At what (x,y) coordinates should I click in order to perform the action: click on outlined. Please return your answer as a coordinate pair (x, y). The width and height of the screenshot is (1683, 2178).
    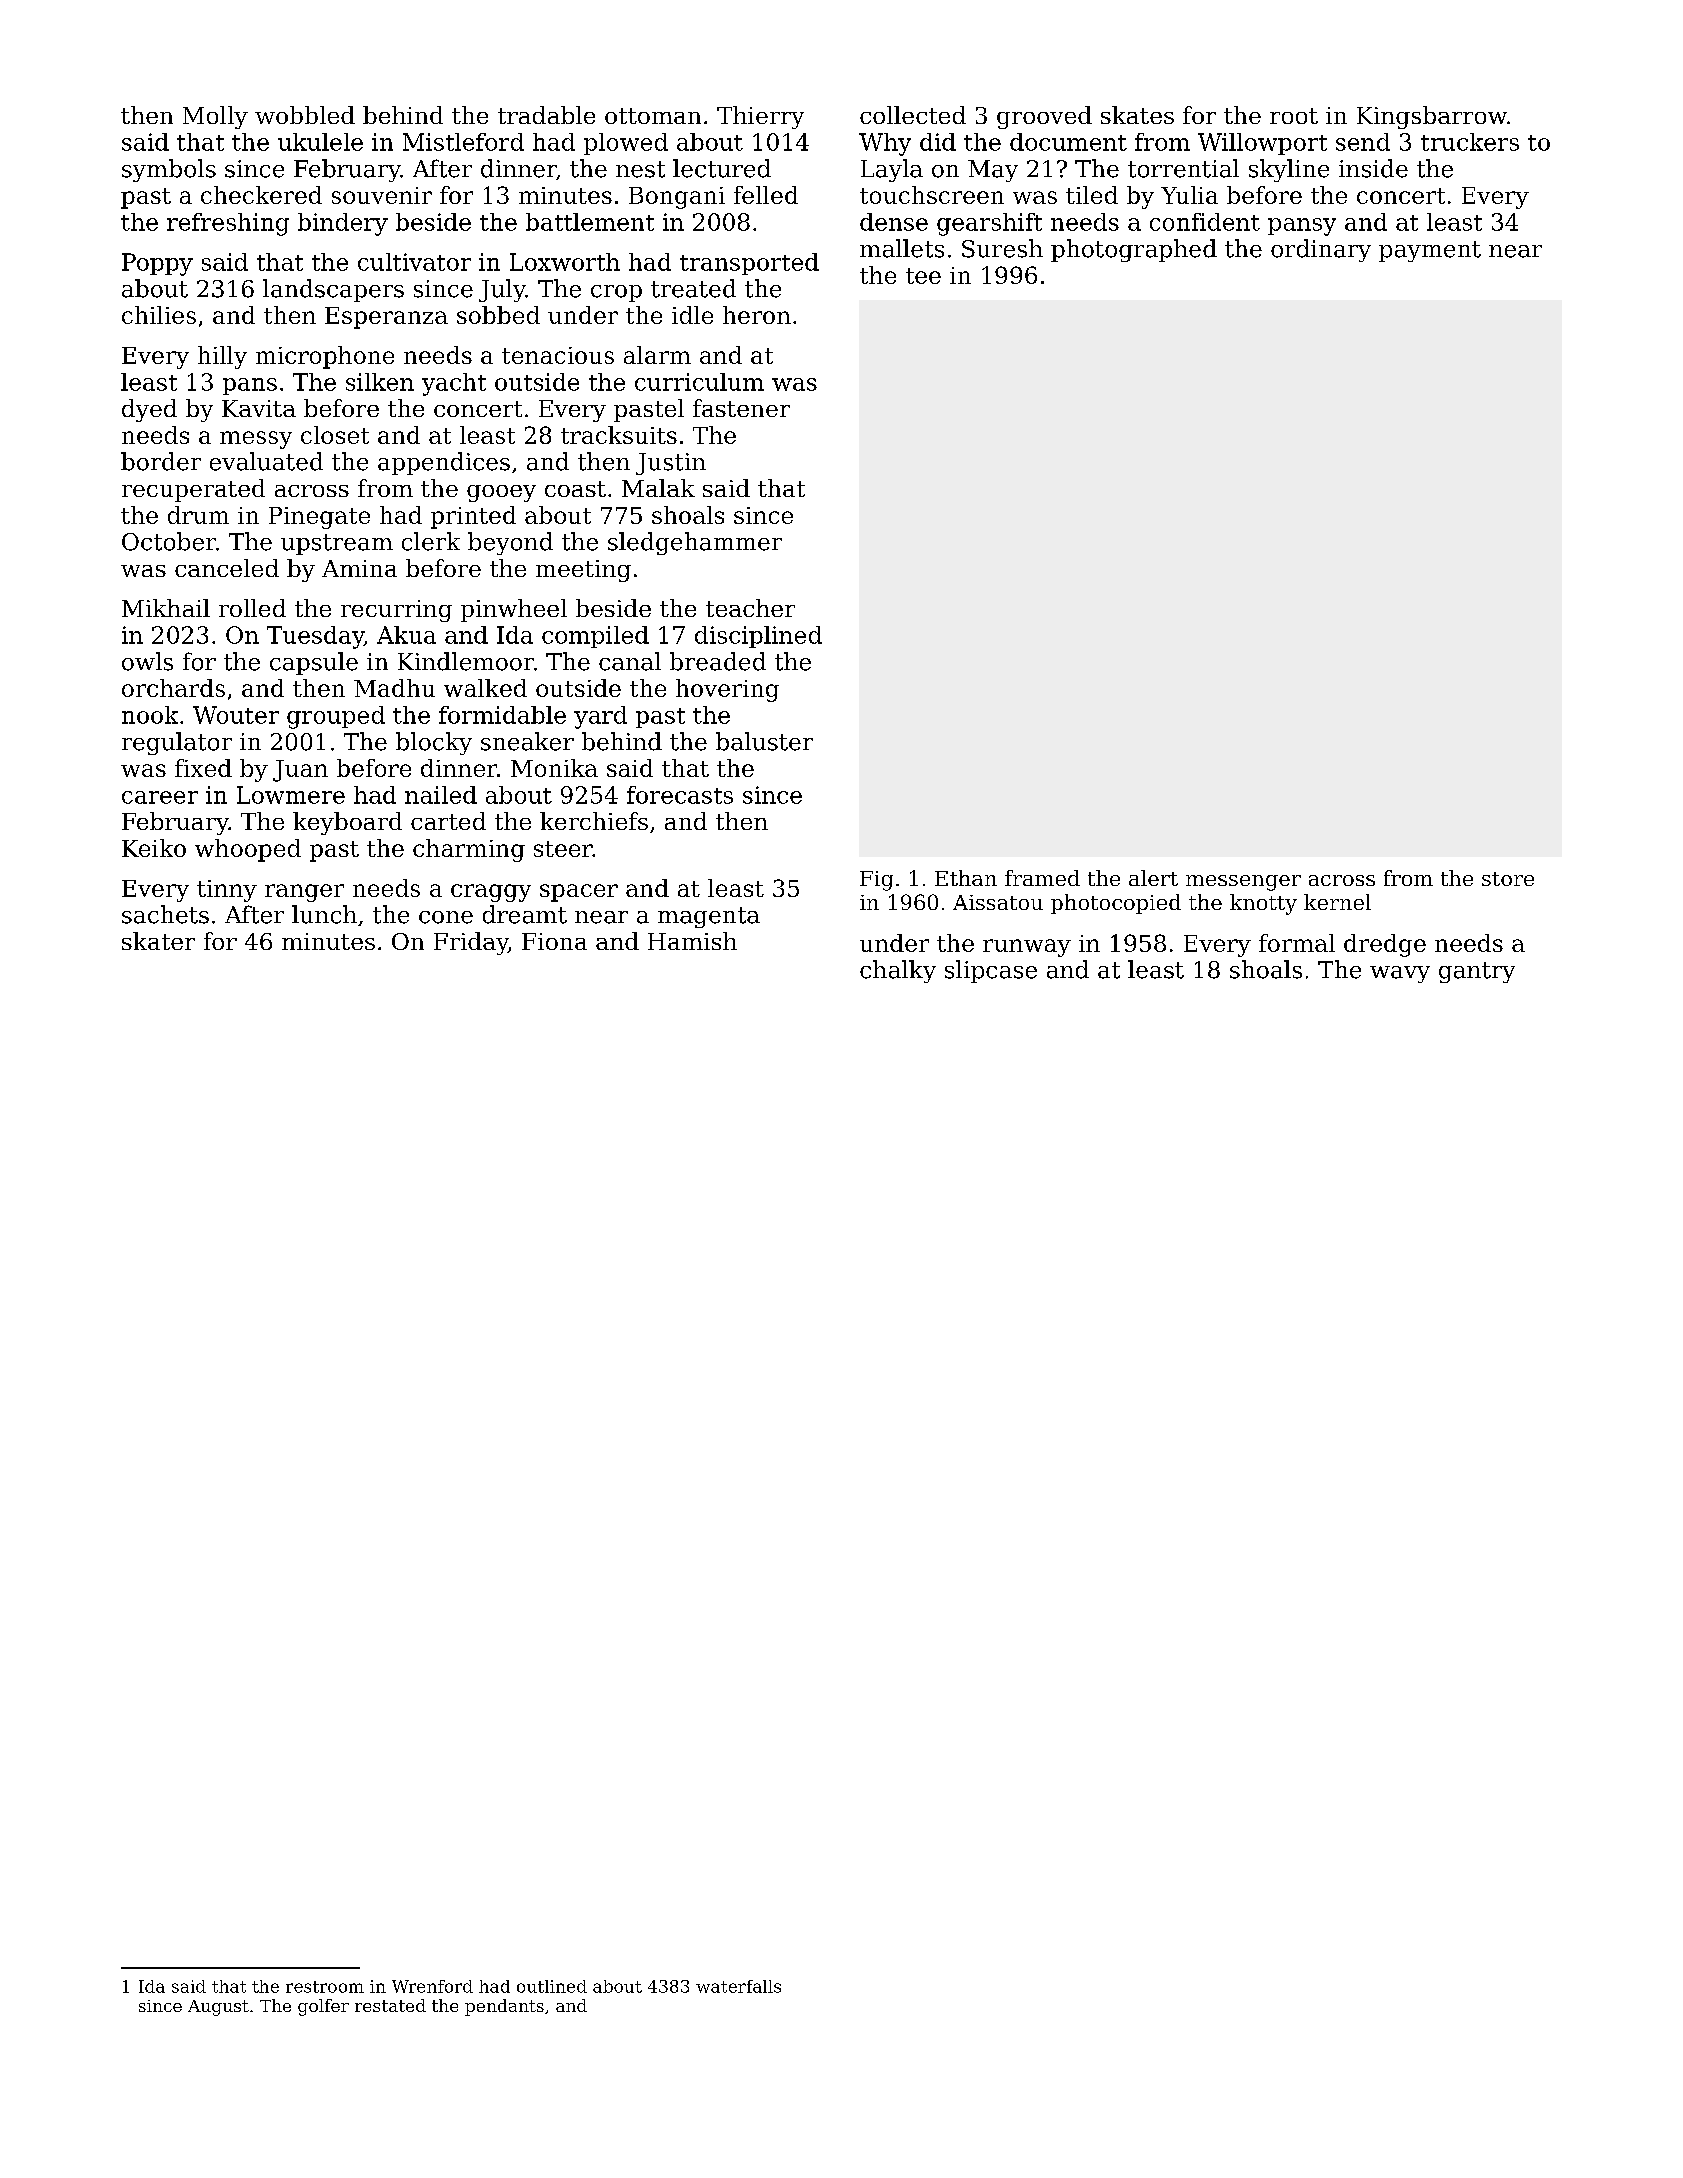
    Looking at the image, I should click on (552, 1986).
